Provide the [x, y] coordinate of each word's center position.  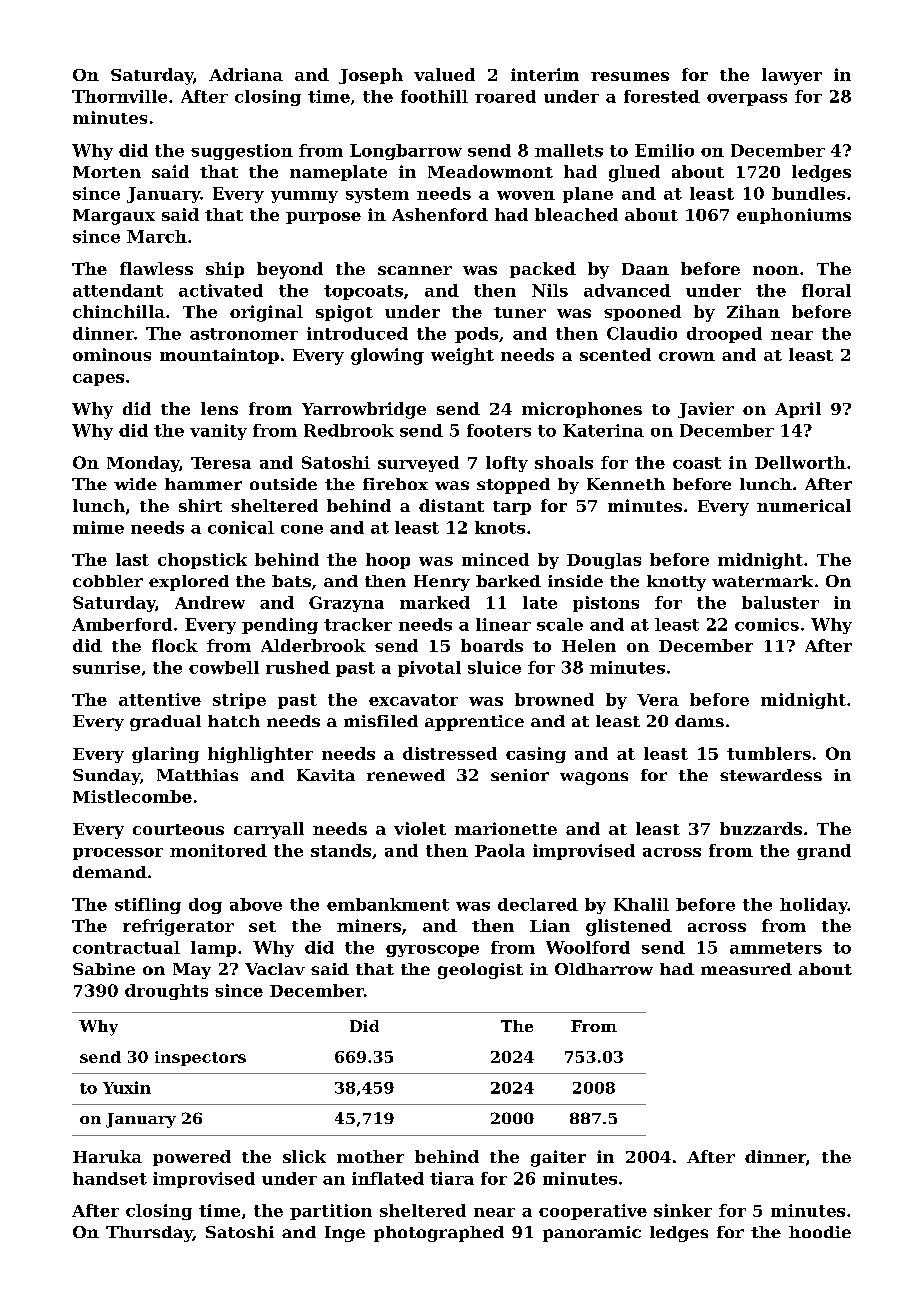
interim [545, 74]
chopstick [202, 561]
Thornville [119, 96]
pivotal [429, 669]
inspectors [200, 1058]
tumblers [769, 753]
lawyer [792, 76]
